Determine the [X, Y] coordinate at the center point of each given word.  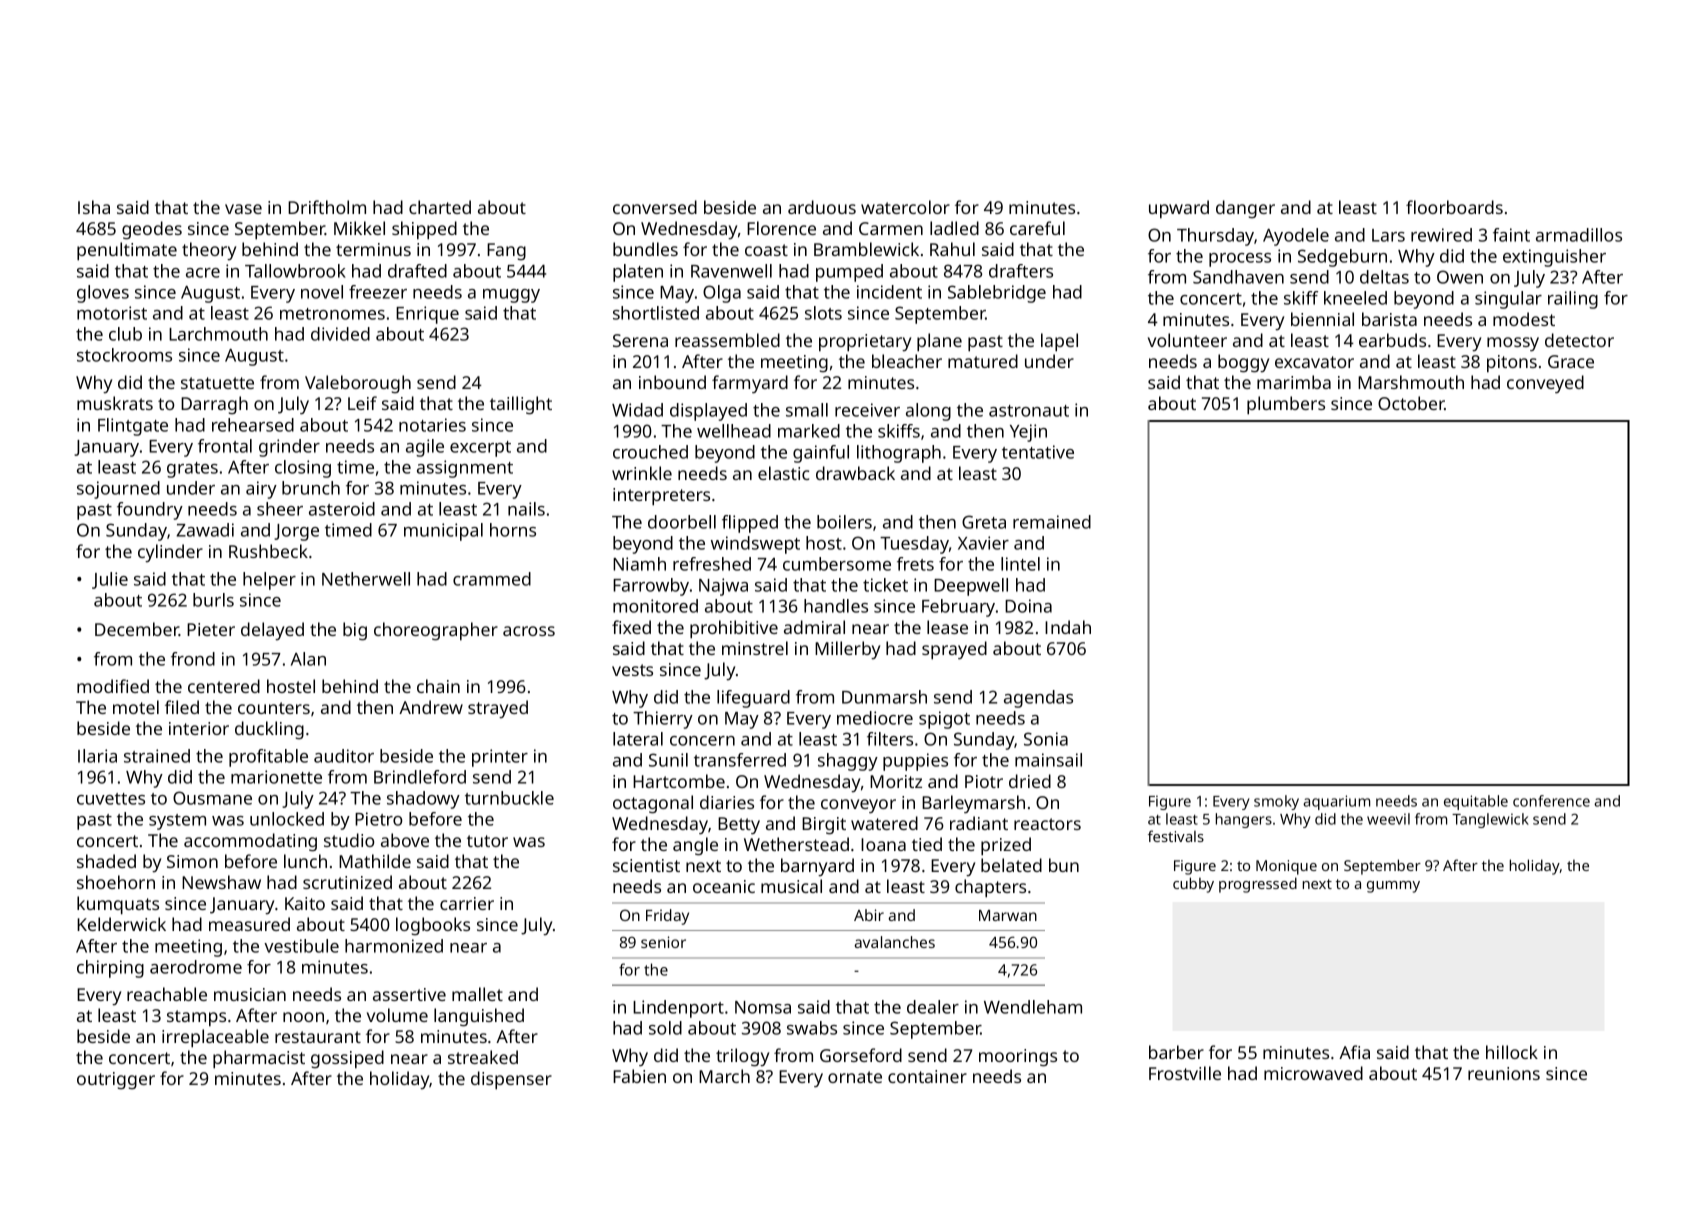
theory [209, 251]
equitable [1476, 802]
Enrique [427, 315]
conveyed [1545, 384]
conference [1551, 801]
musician [250, 994]
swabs [812, 1028]
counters [274, 708]
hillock [1512, 1052]
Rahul [952, 249]
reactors [1047, 824]
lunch [305, 861]
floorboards [1454, 207]
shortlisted [656, 313]
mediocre [875, 718]
